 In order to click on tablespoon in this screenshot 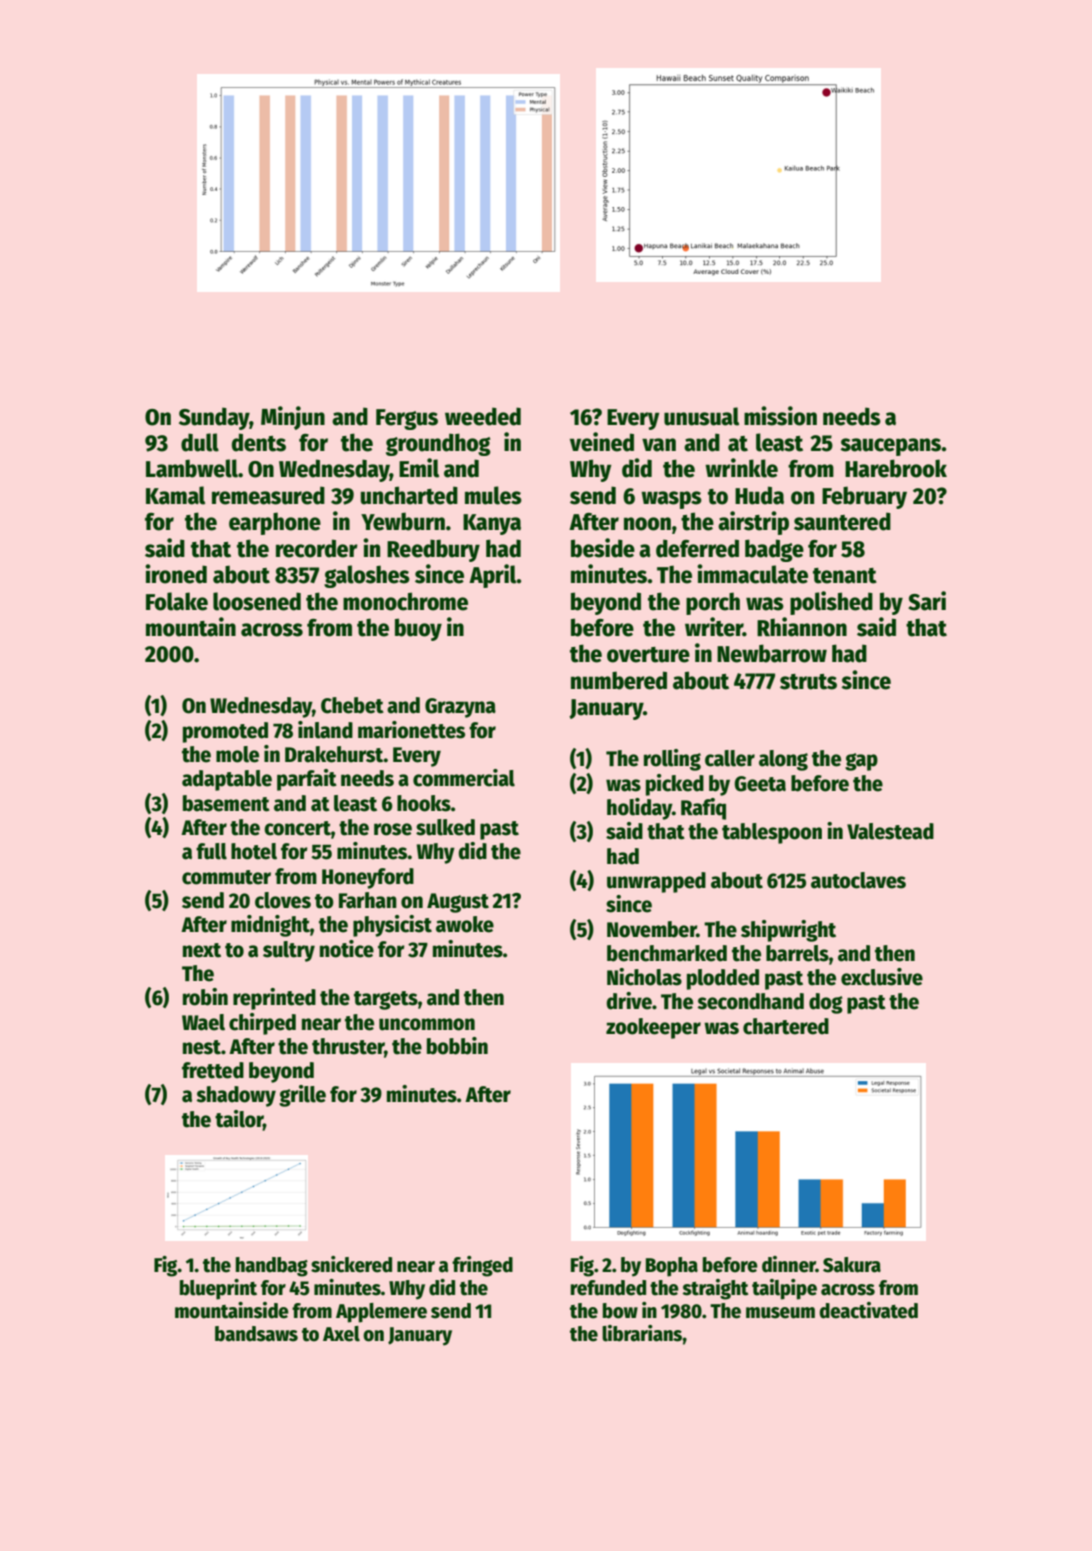, I will do `click(772, 833)`.
